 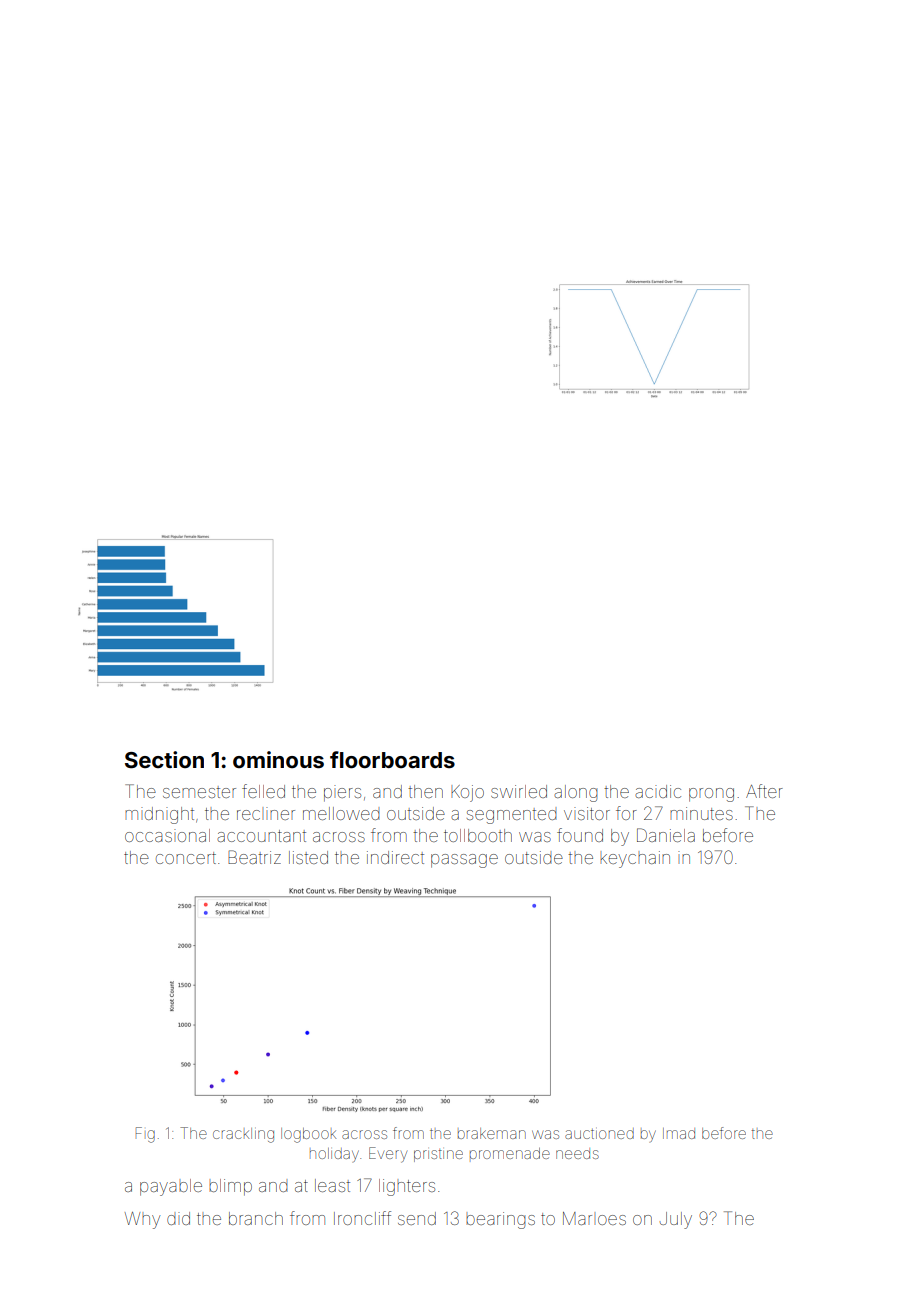 I want to click on lighters, so click(x=407, y=1187).
